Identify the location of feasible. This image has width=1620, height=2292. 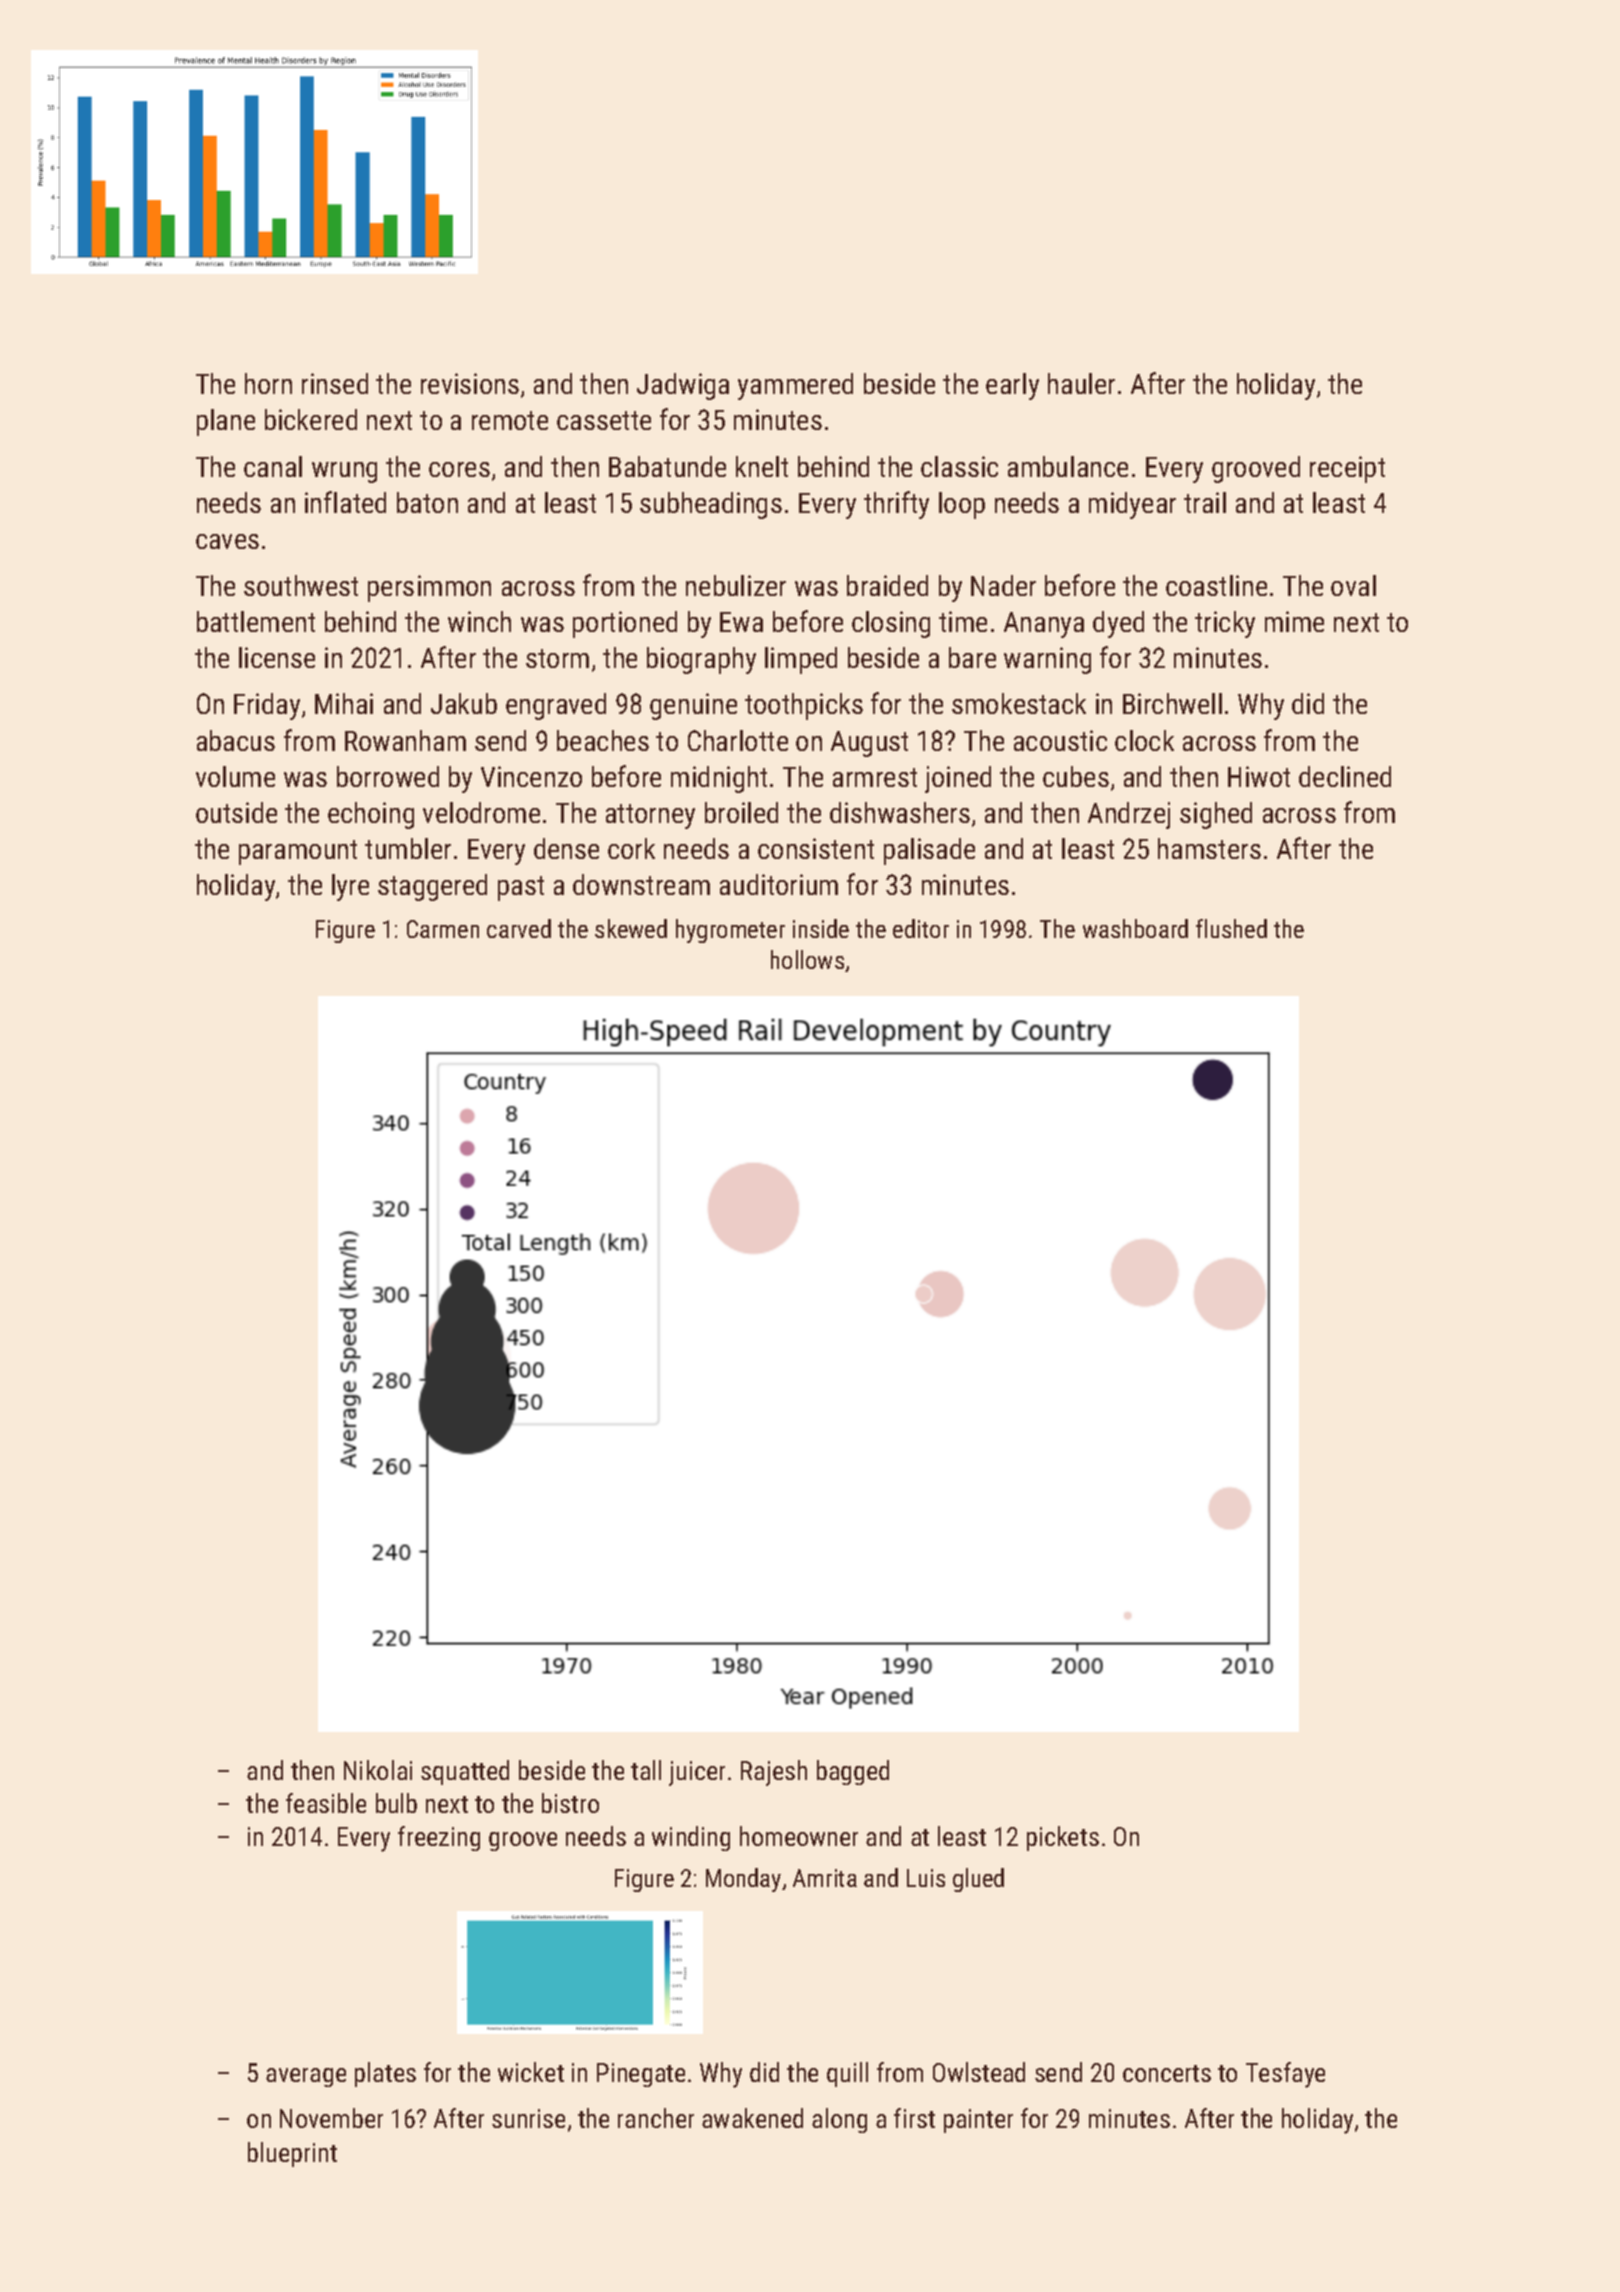
(326, 1803).
